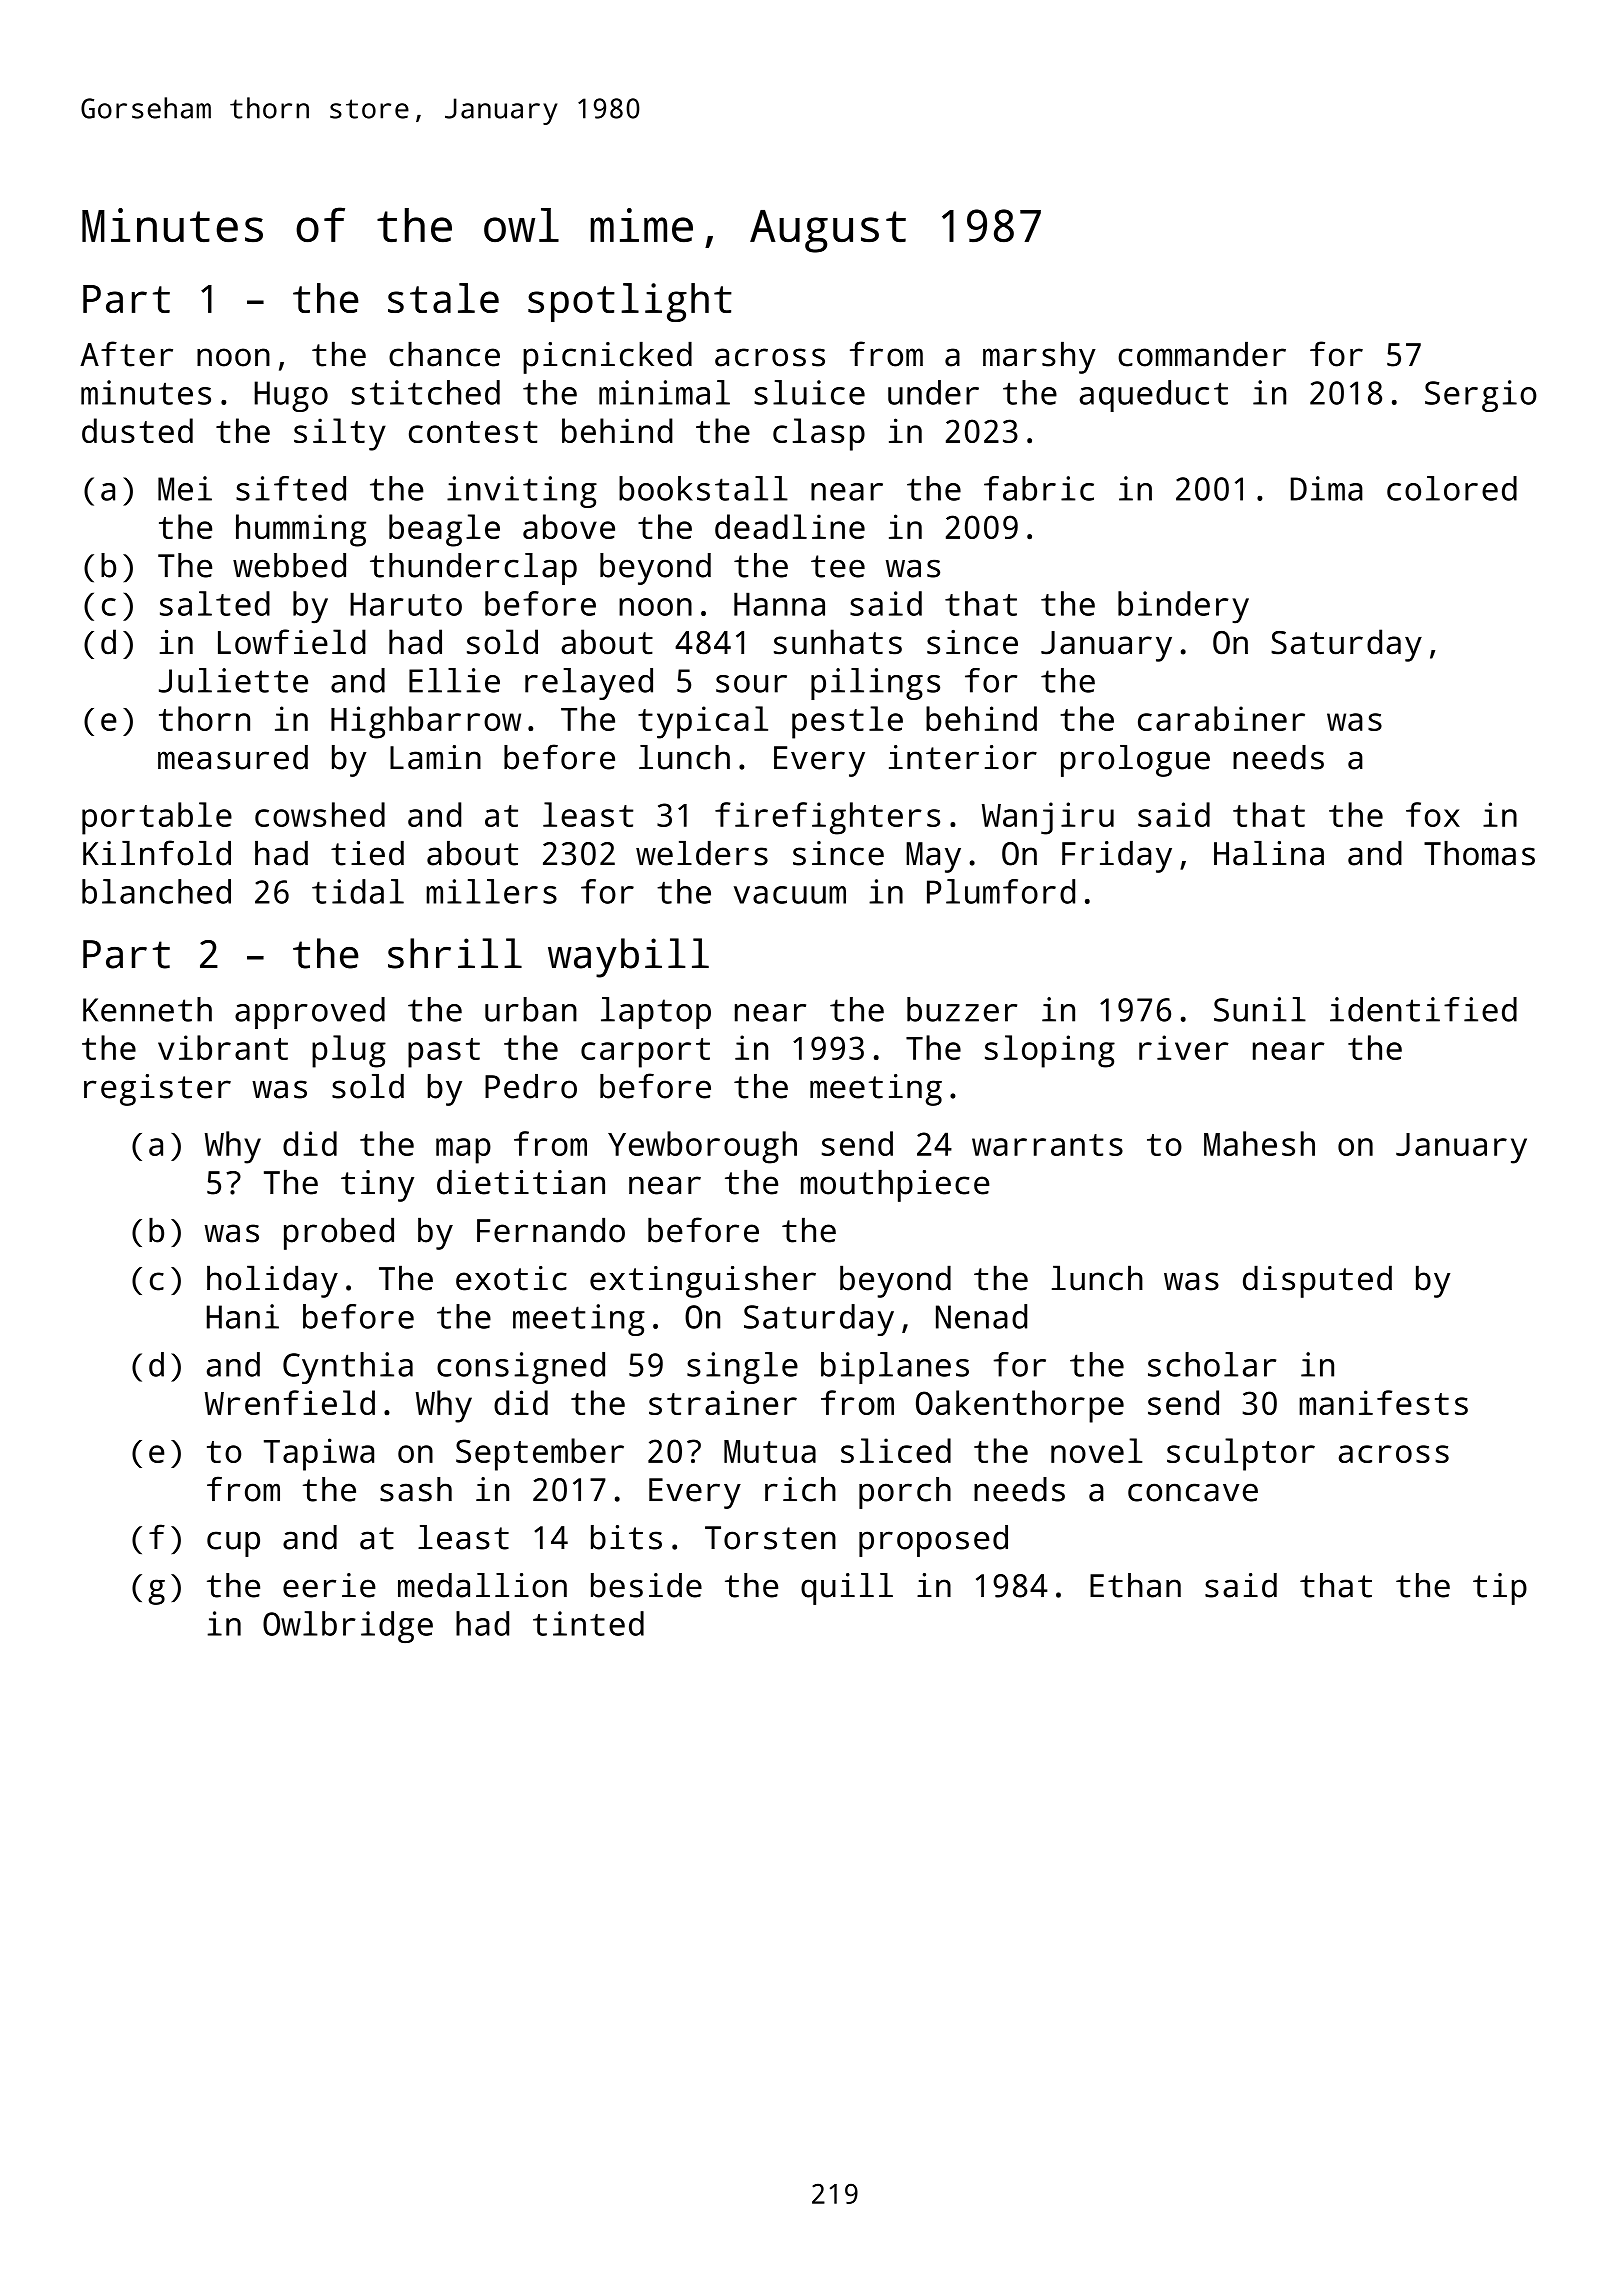 Image resolution: width=1620 pixels, height=2292 pixels. What do you see at coordinates (443, 298) in the document?
I see `stale` at bounding box center [443, 298].
